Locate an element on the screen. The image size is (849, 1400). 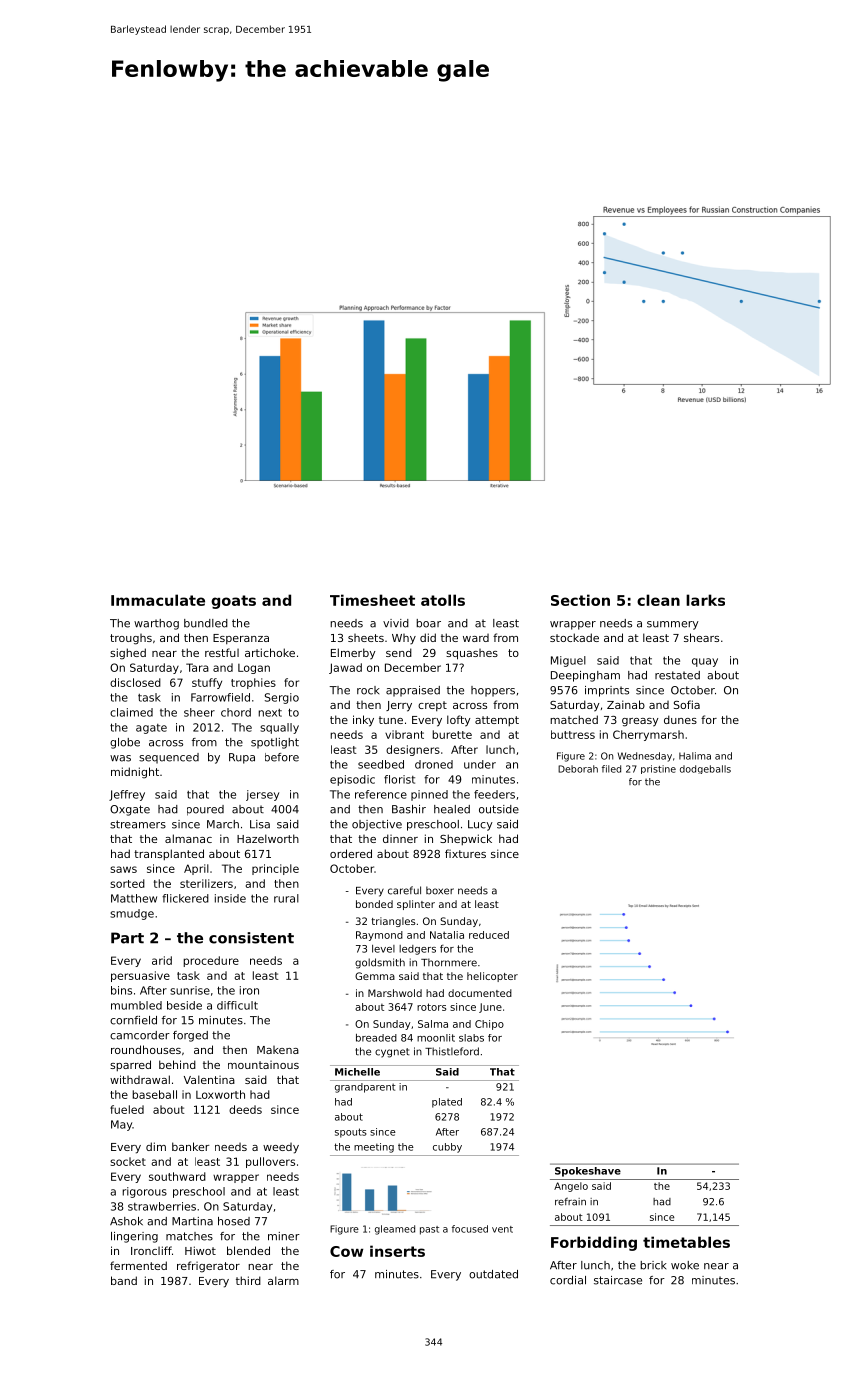
agate is located at coordinates (151, 729).
